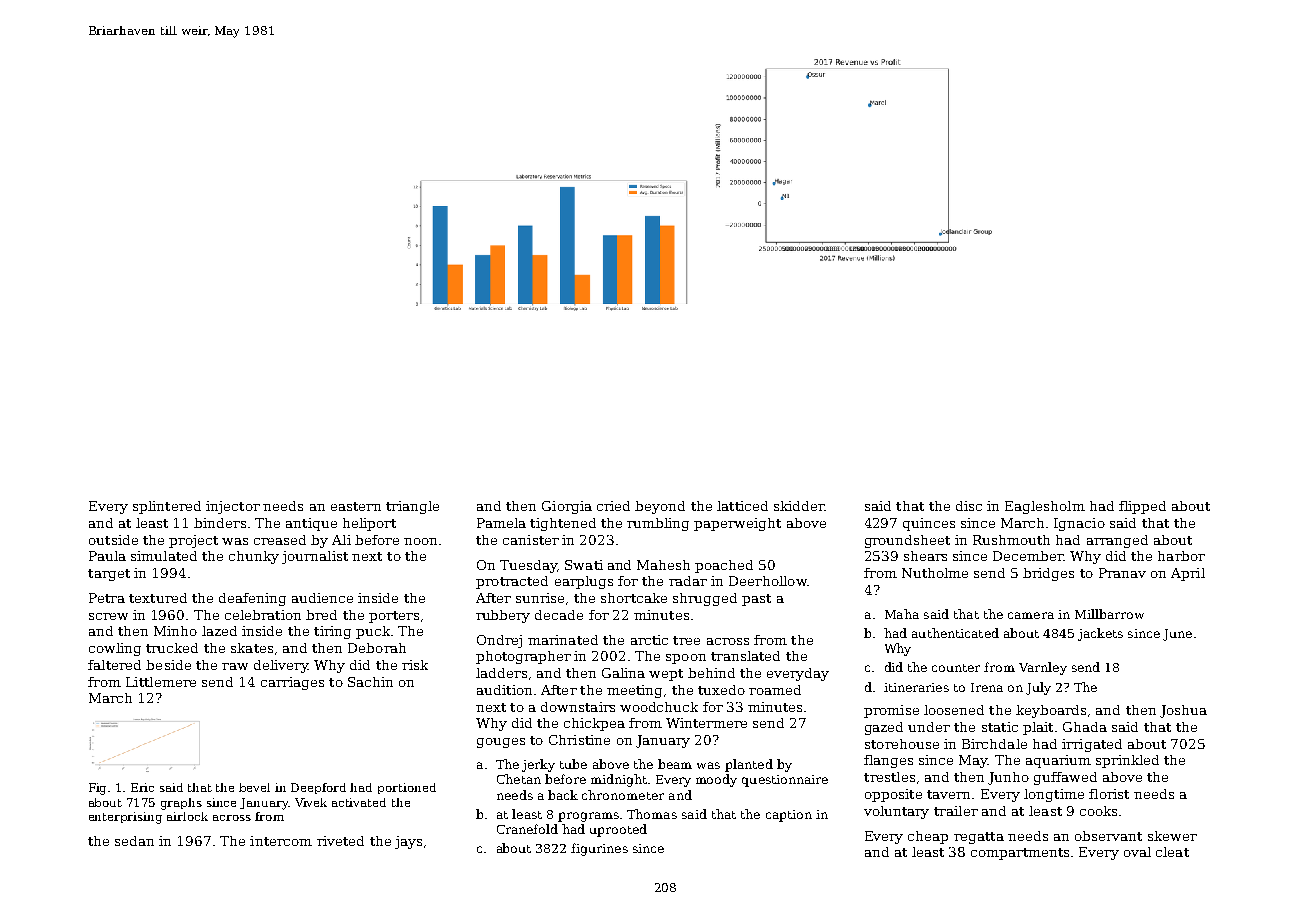 The width and height of the screenshot is (1308, 924). I want to click on Littlemere, so click(161, 682).
